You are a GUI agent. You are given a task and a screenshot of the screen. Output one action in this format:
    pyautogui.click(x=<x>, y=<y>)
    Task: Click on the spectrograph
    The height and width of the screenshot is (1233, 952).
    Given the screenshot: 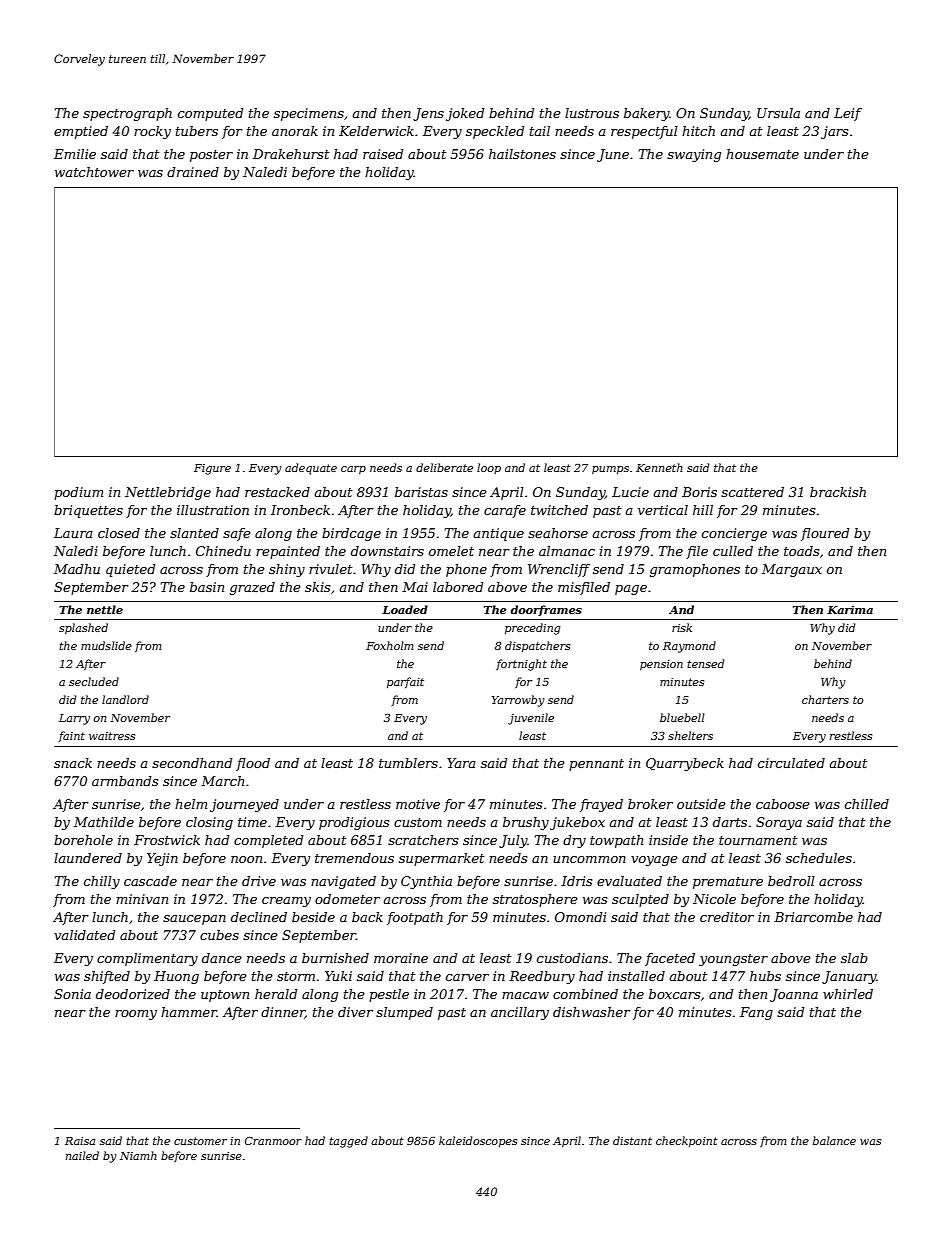 What is the action you would take?
    pyautogui.click(x=127, y=114)
